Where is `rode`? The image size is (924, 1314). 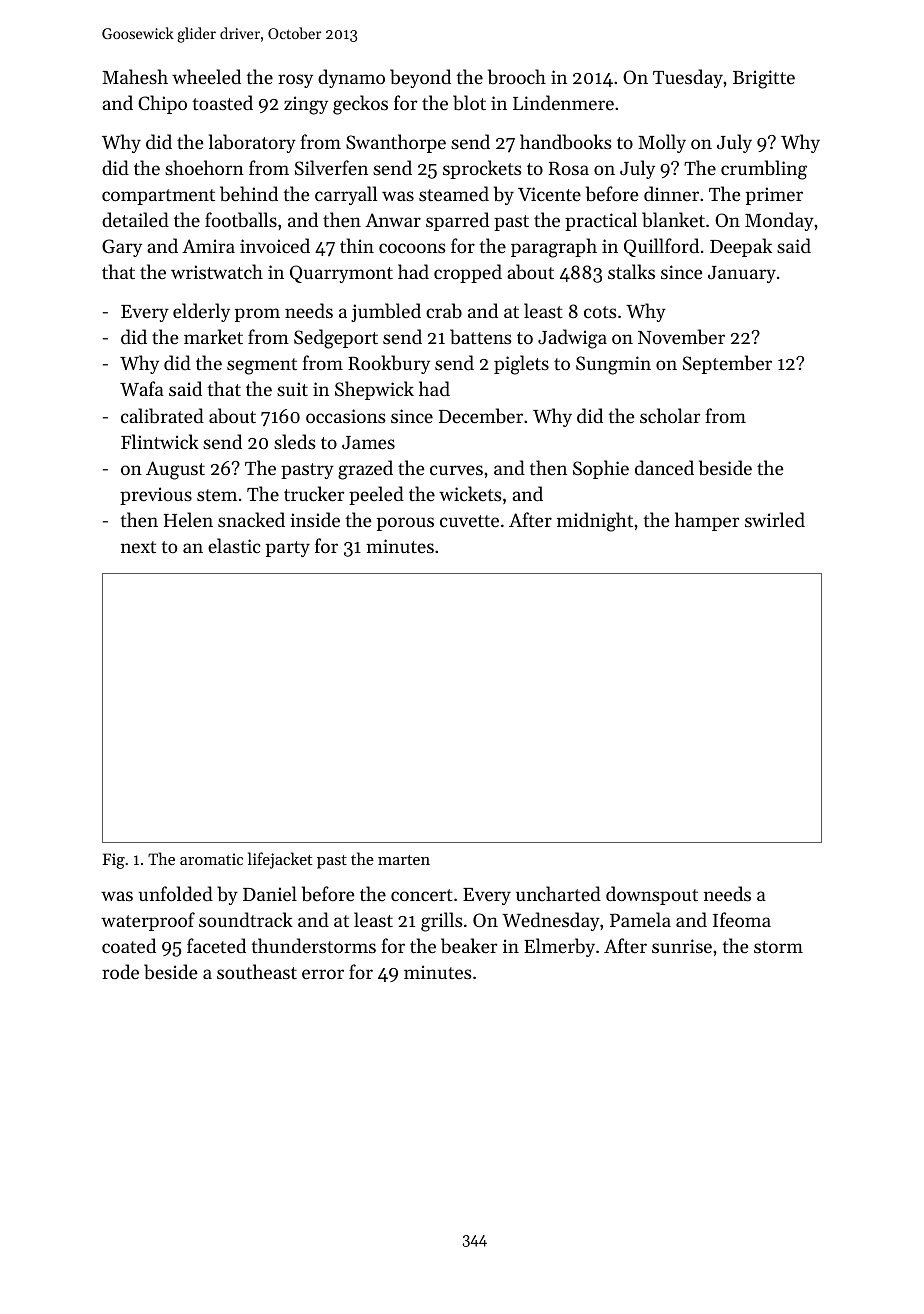 rode is located at coordinates (120, 971).
